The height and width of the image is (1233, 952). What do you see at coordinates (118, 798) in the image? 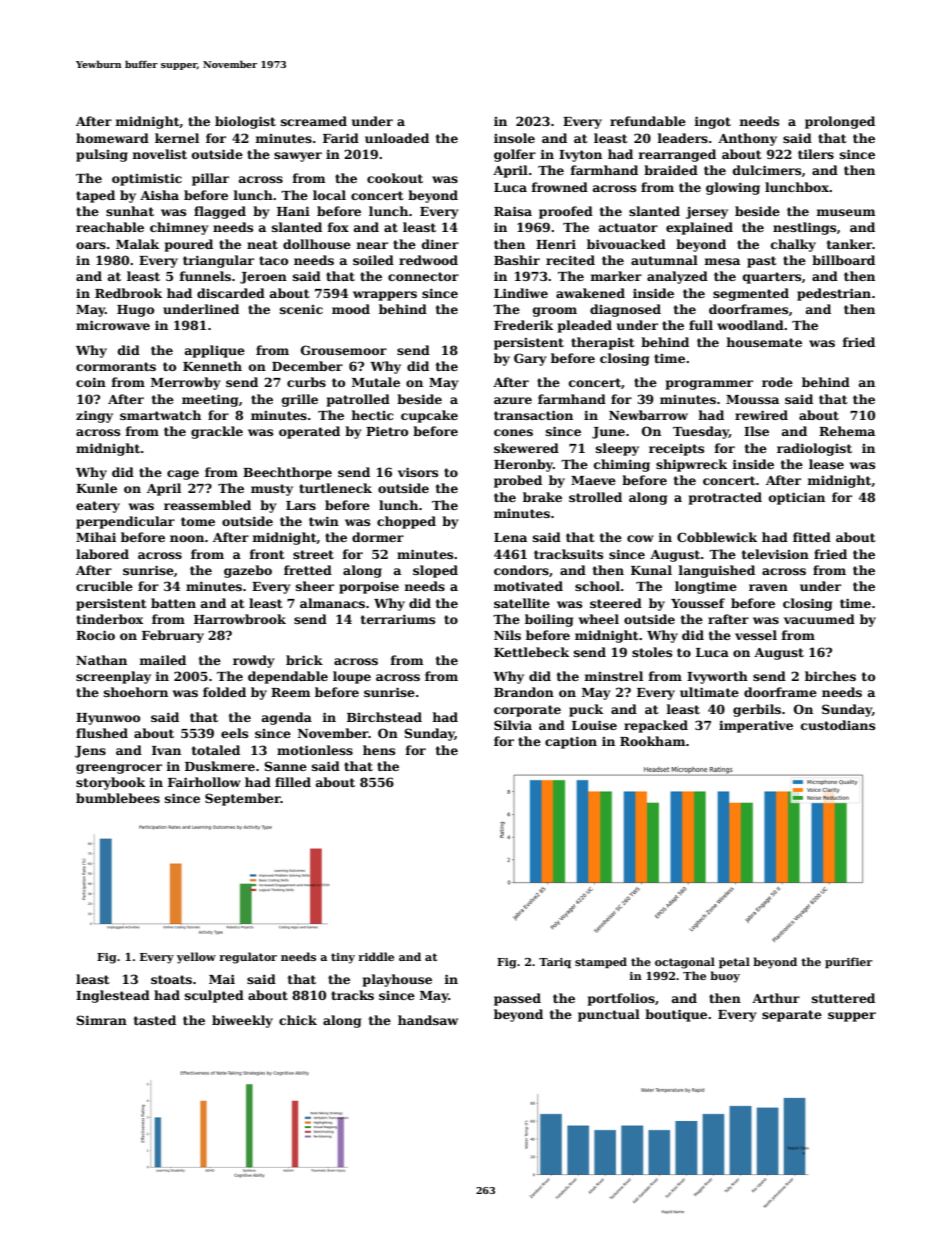
I see `bumblebees` at bounding box center [118, 798].
